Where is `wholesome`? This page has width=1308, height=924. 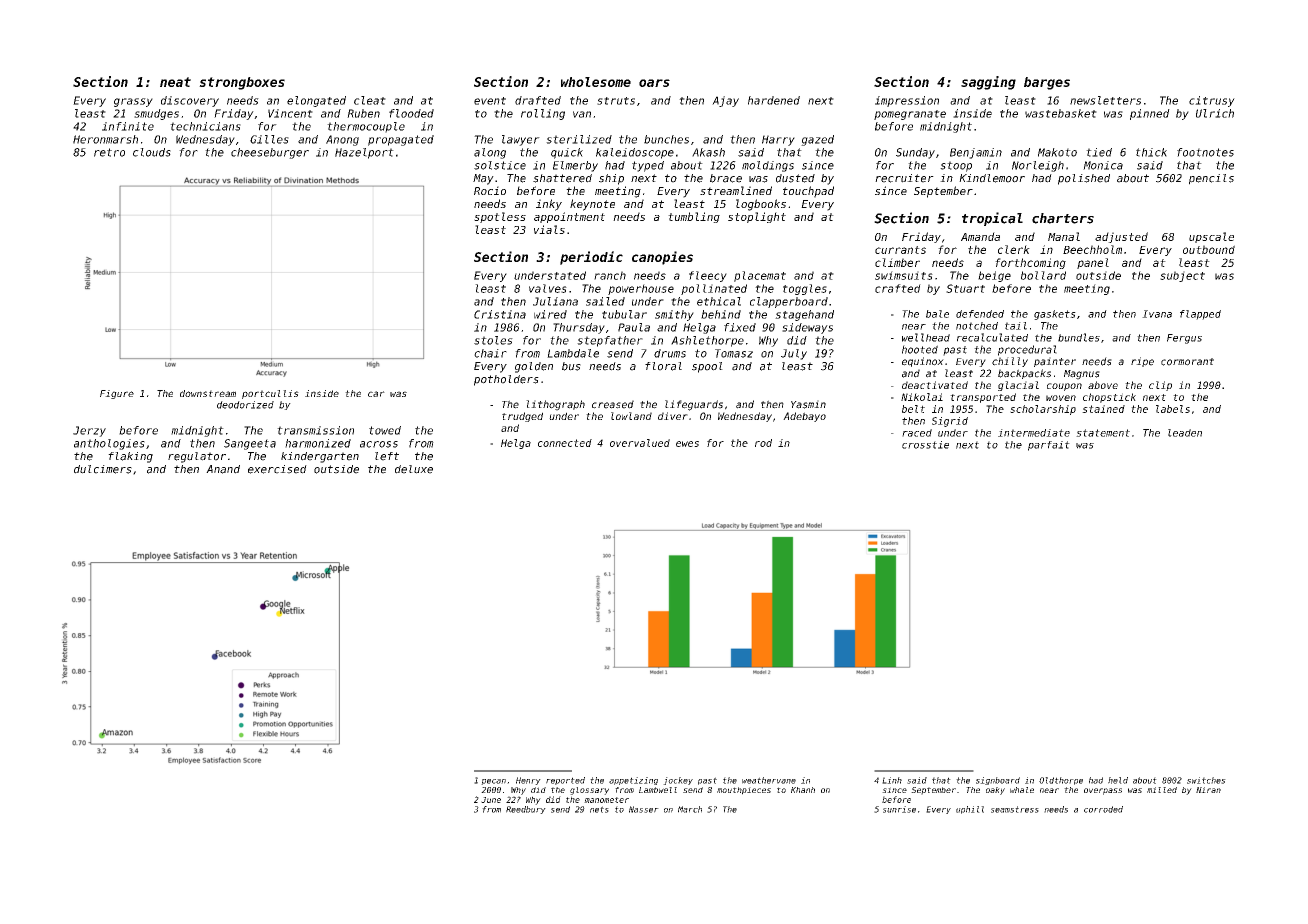 wholesome is located at coordinates (596, 82).
